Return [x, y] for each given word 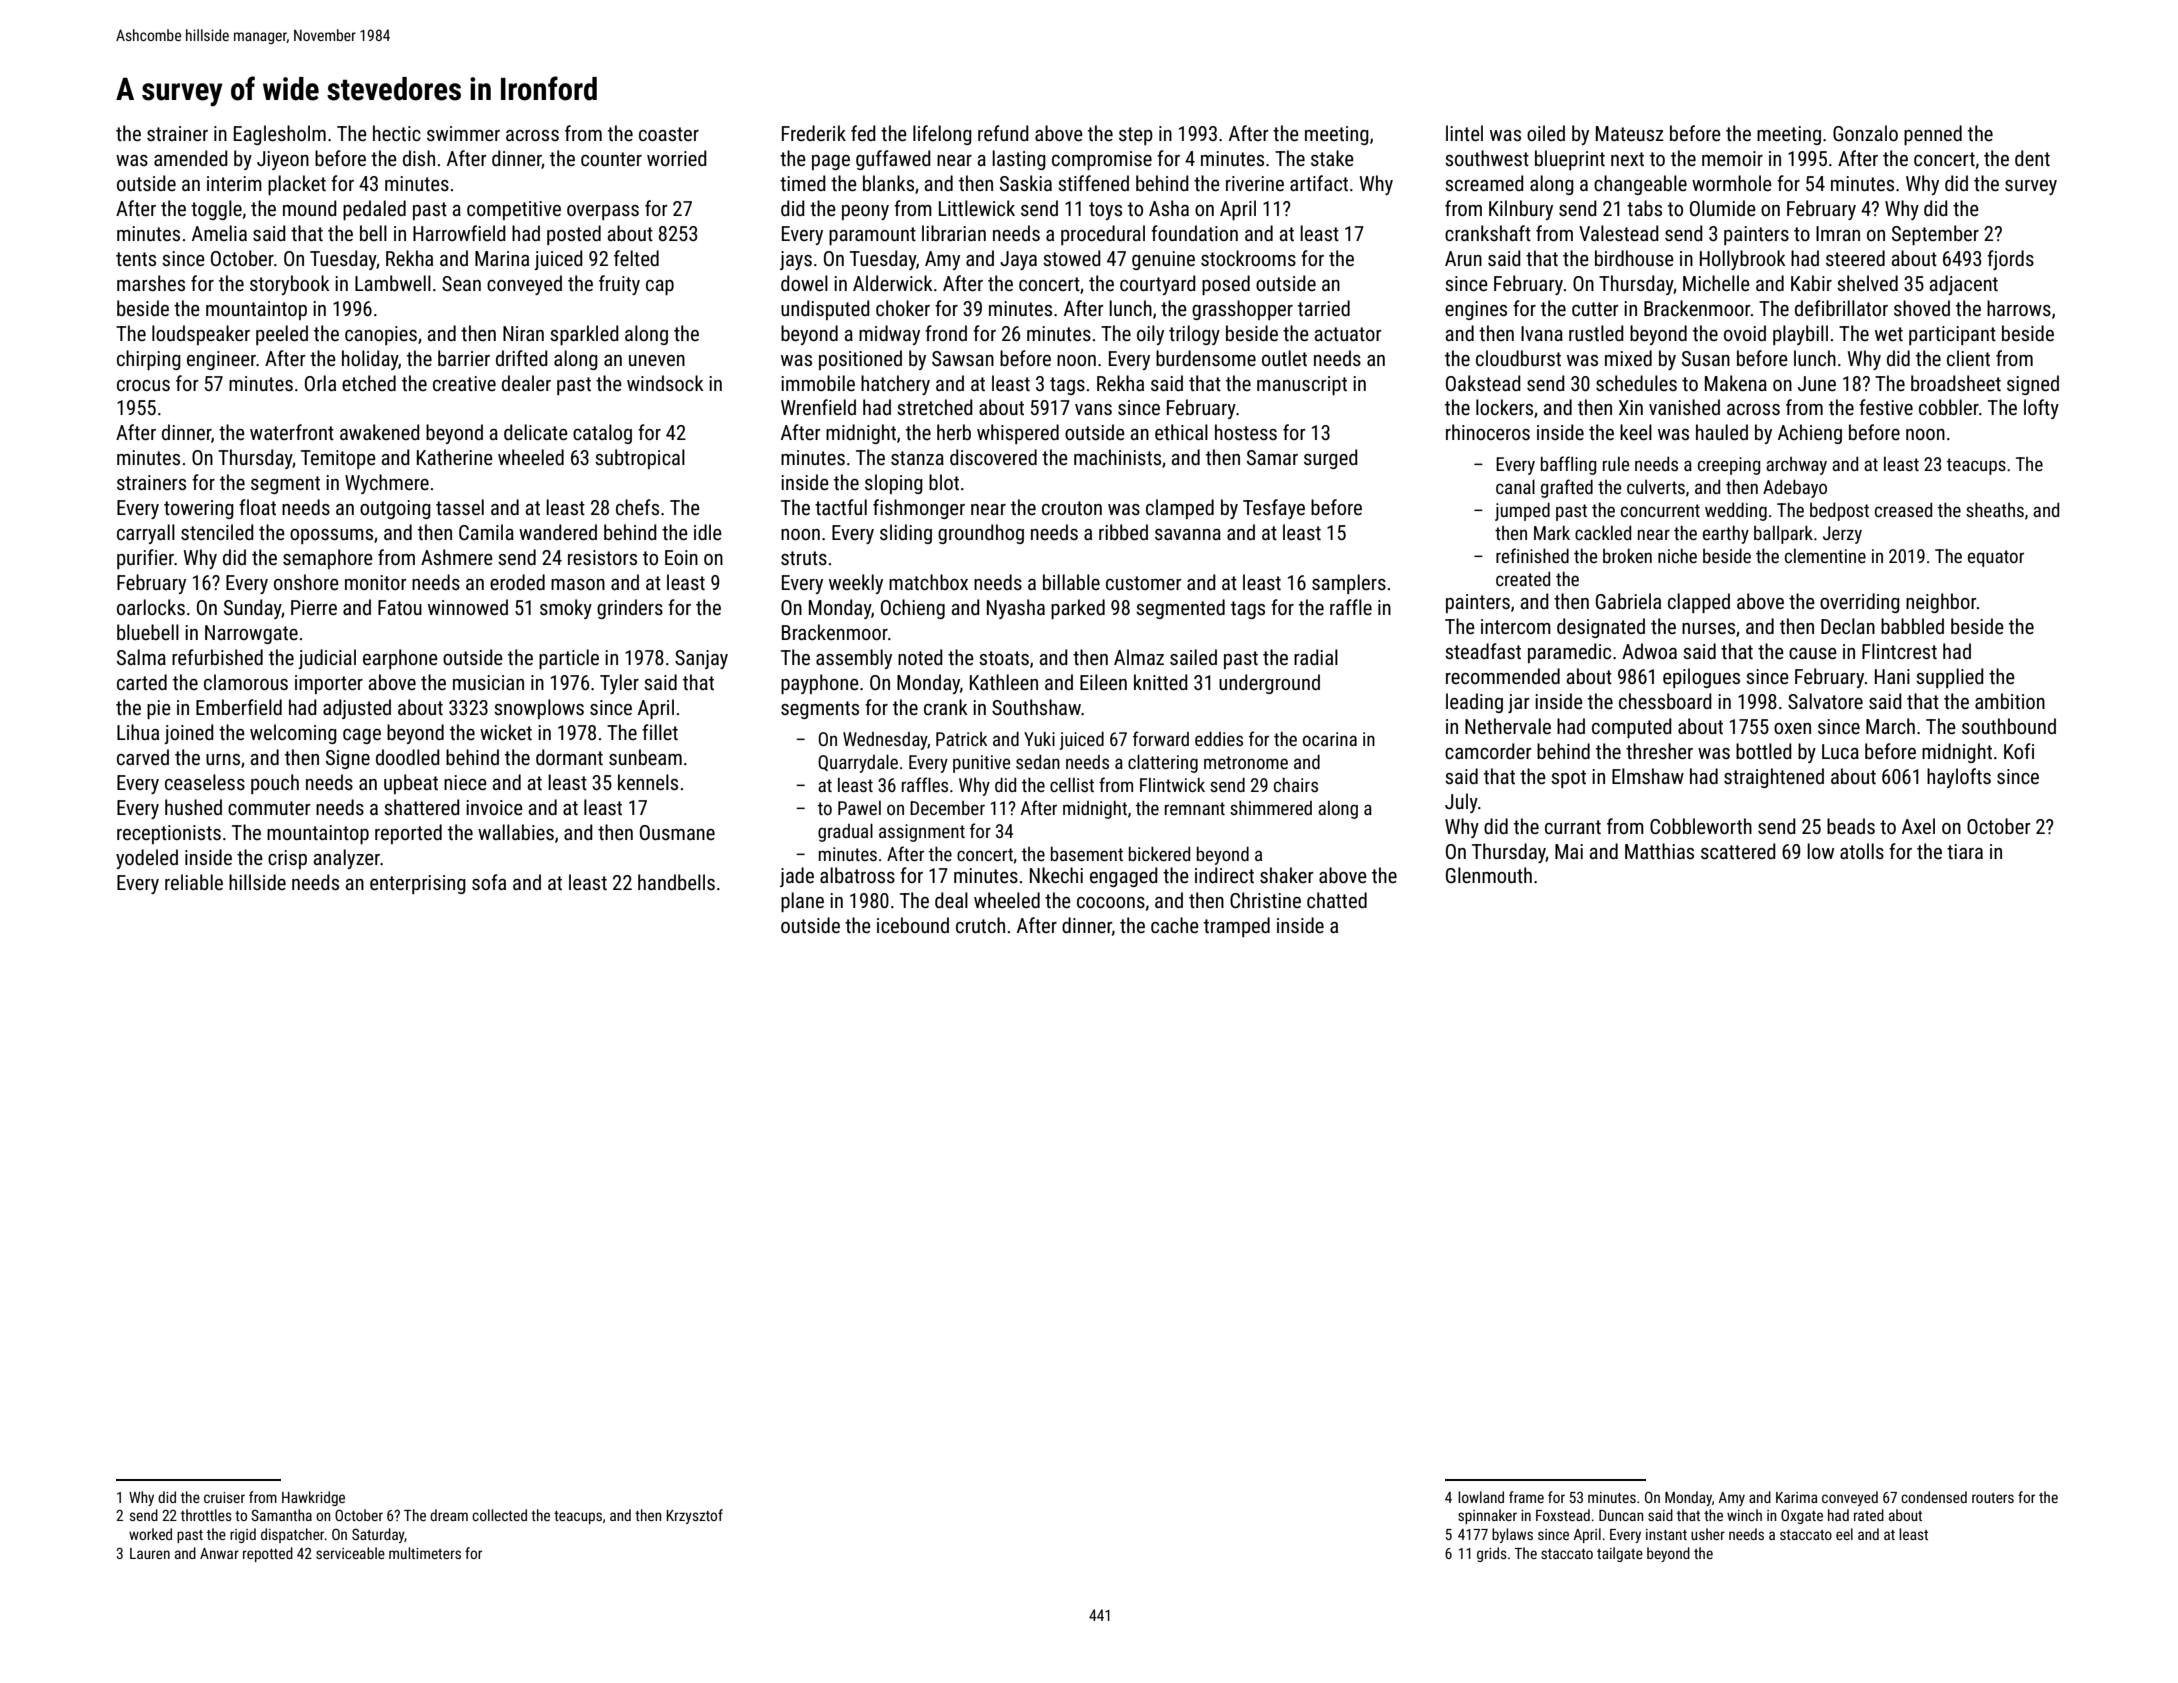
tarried [1324, 308]
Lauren [150, 1553]
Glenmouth [1489, 875]
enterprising [418, 884]
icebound [913, 925]
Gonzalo [1865, 133]
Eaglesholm [280, 135]
